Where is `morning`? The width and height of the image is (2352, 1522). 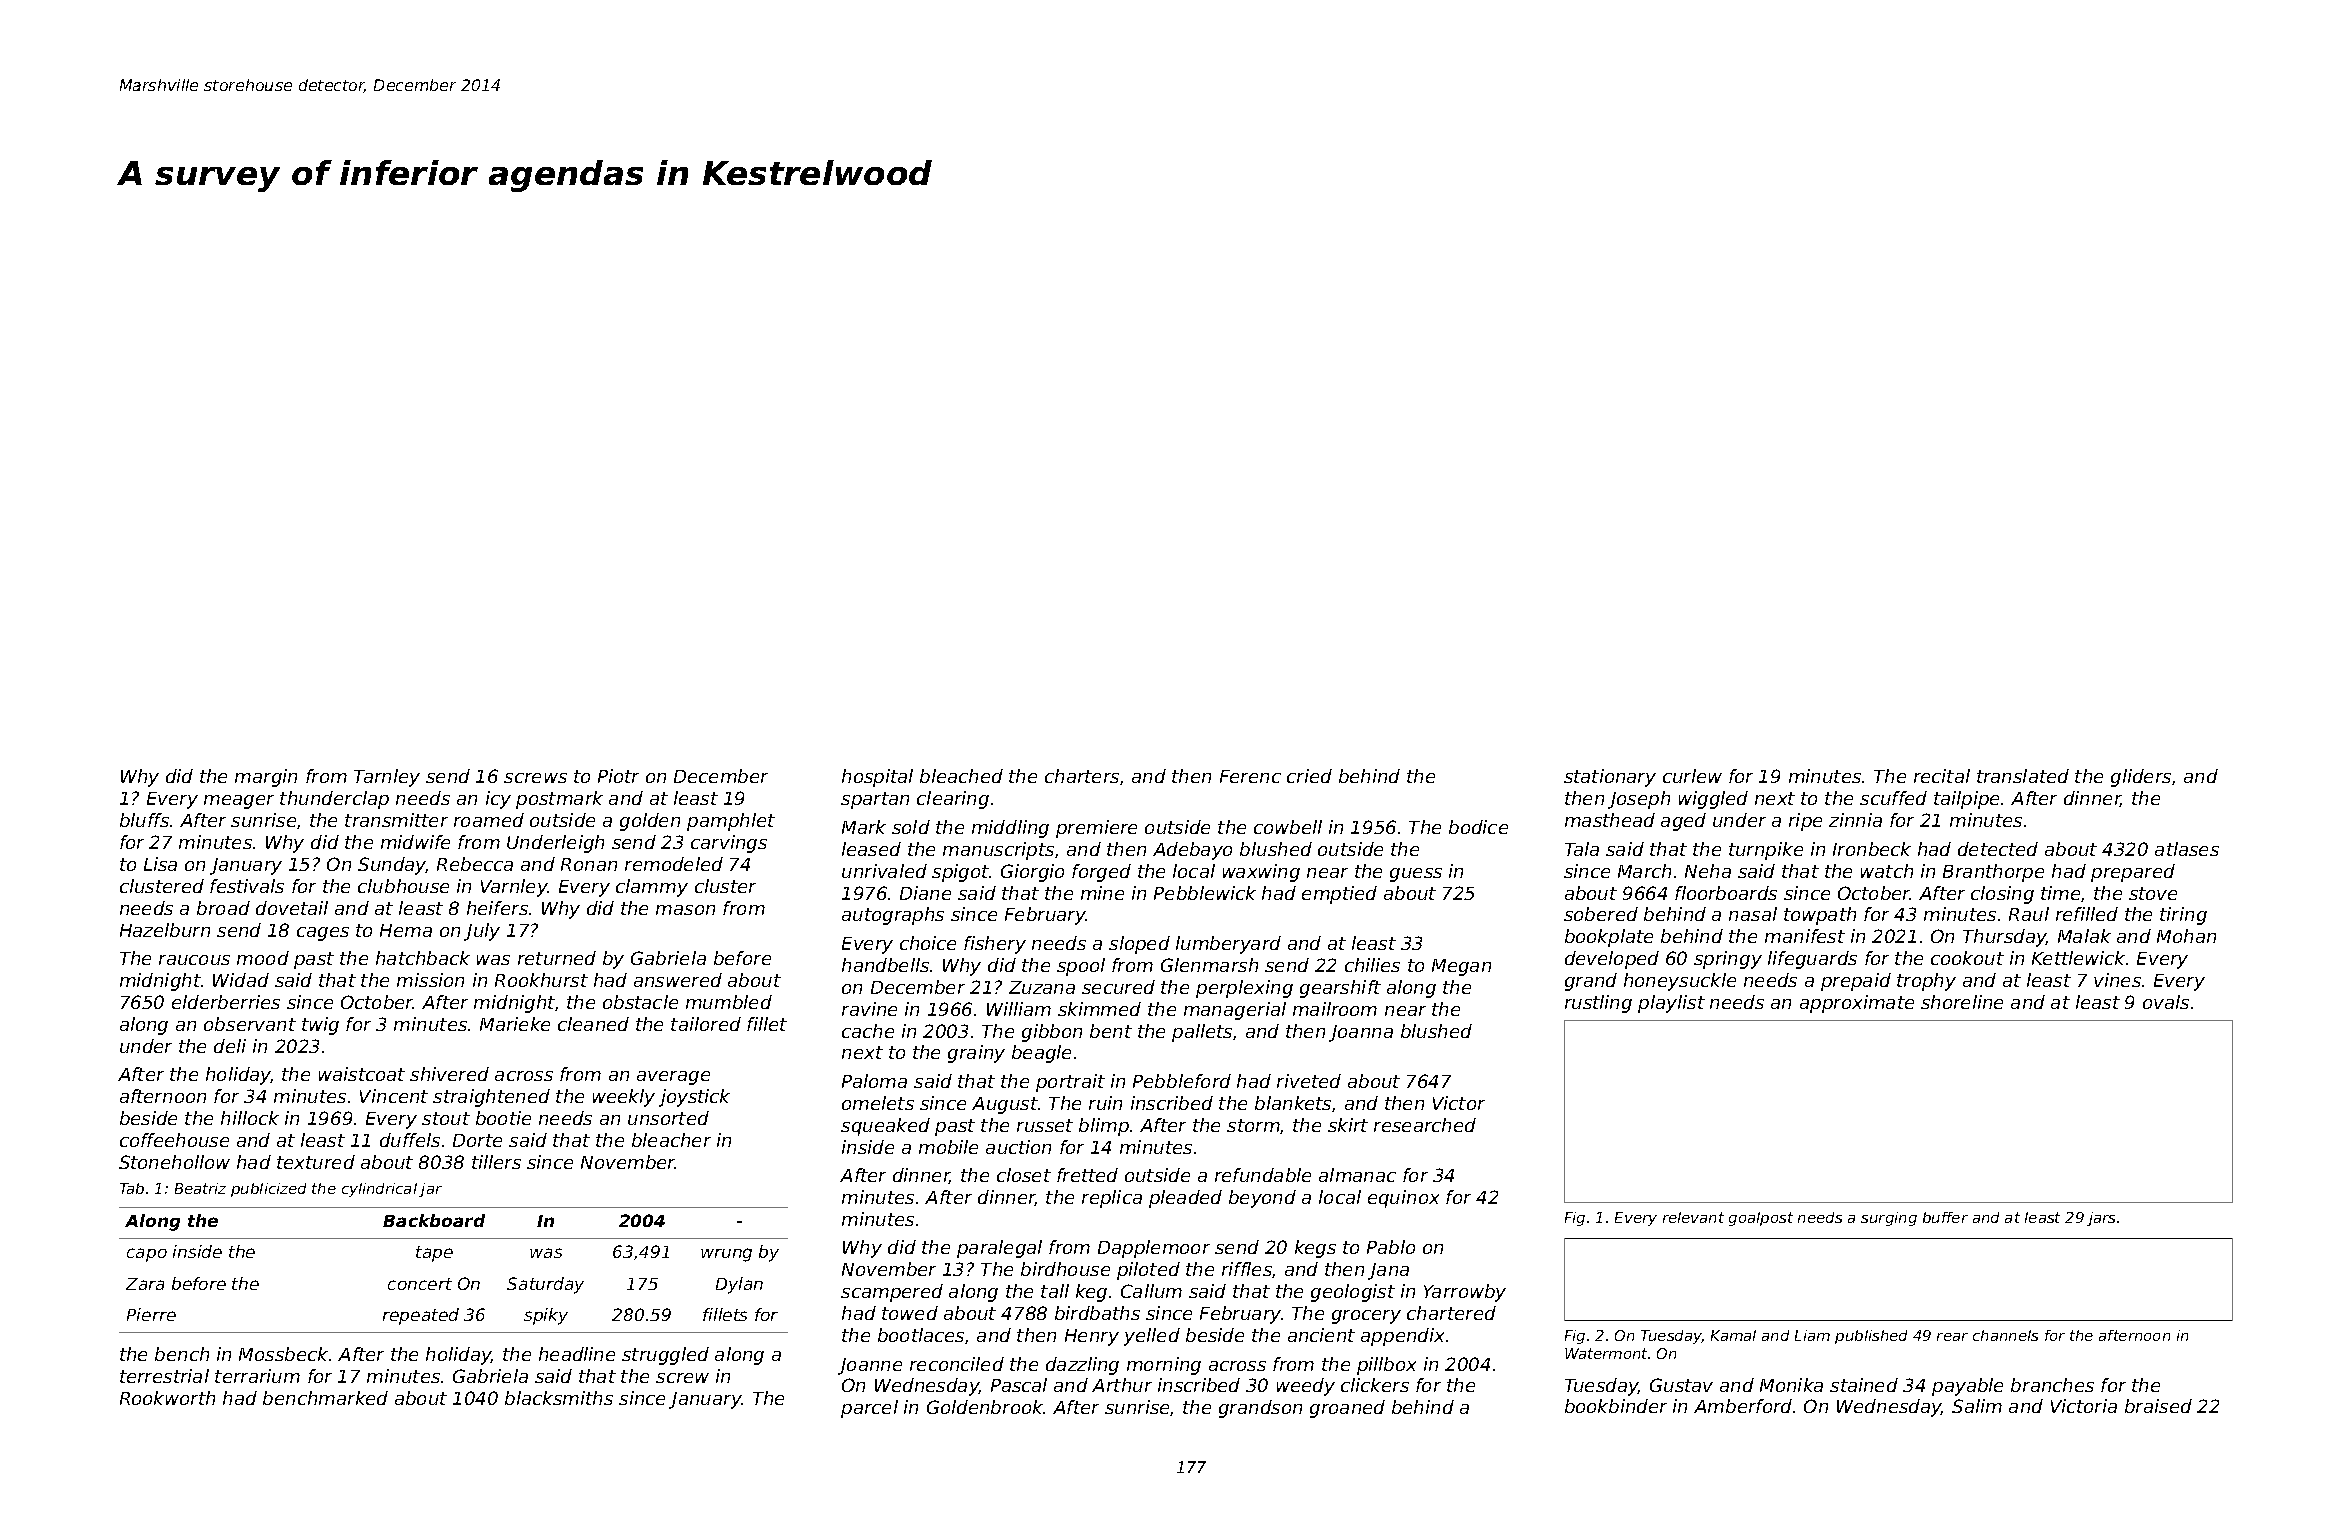
morning is located at coordinates (1164, 1366).
